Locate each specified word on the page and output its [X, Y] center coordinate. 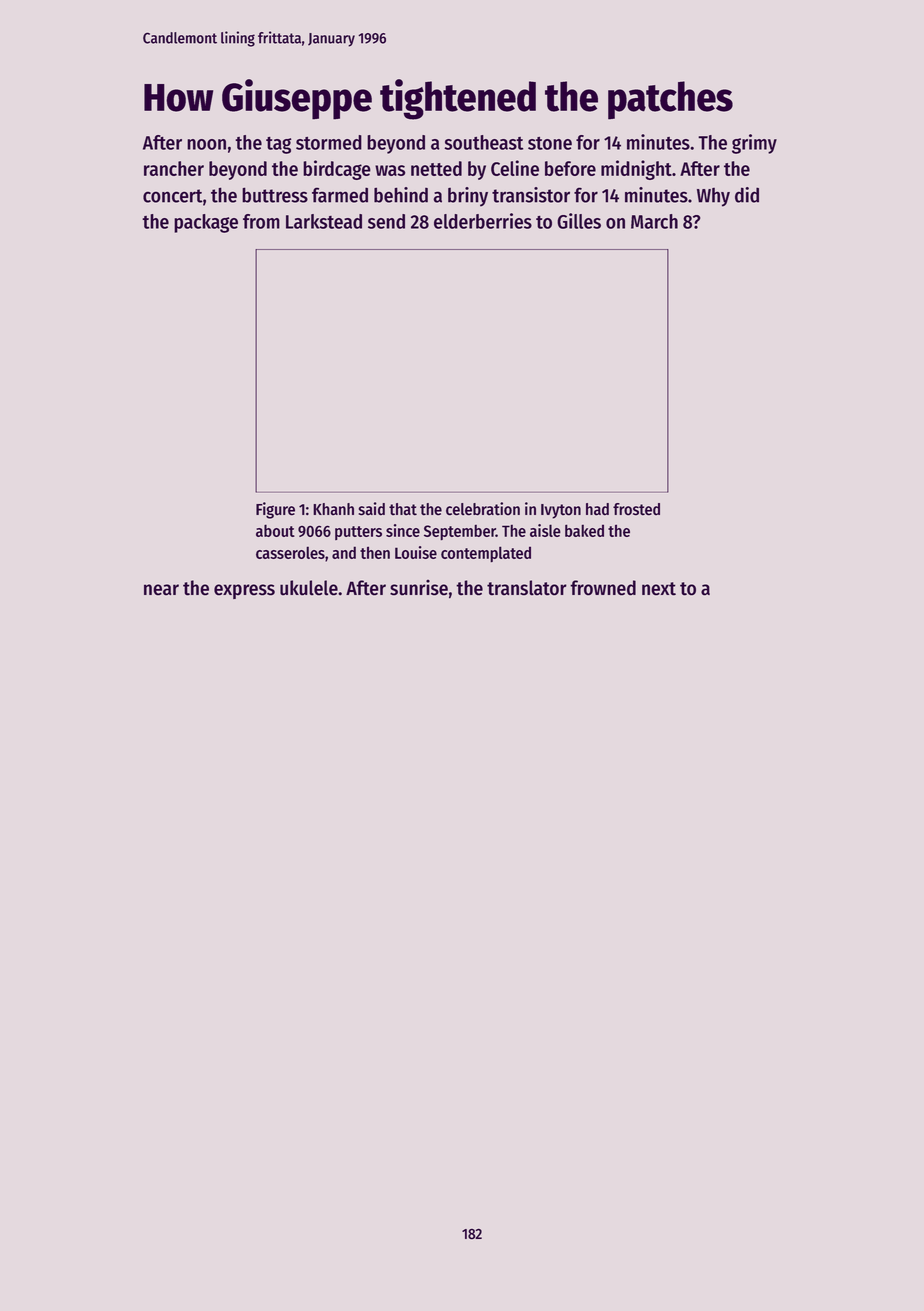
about [275, 530]
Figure [275, 510]
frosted [636, 509]
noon [206, 144]
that [403, 509]
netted [436, 168]
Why [713, 197]
